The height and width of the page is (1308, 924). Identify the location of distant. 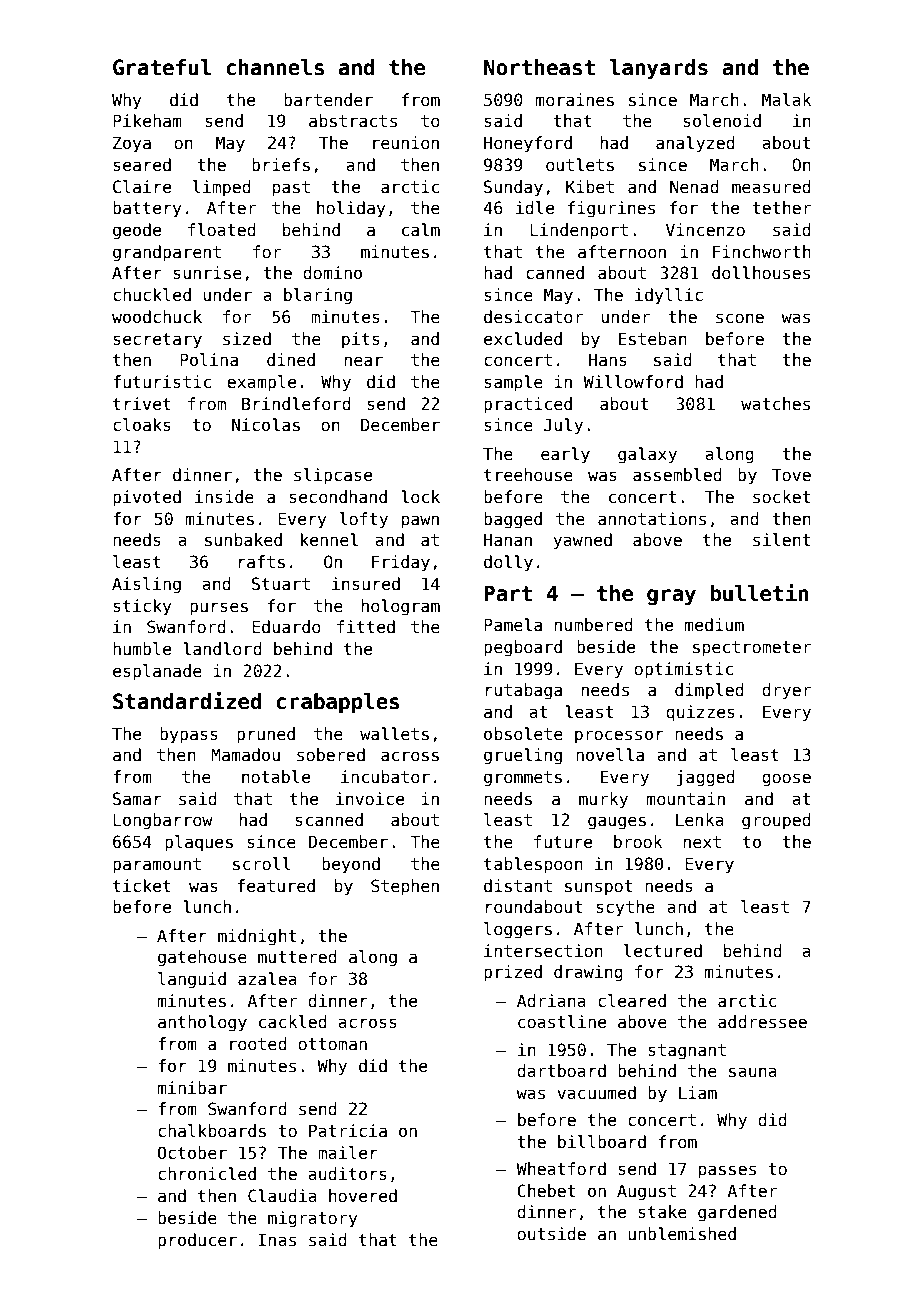
(518, 886).
